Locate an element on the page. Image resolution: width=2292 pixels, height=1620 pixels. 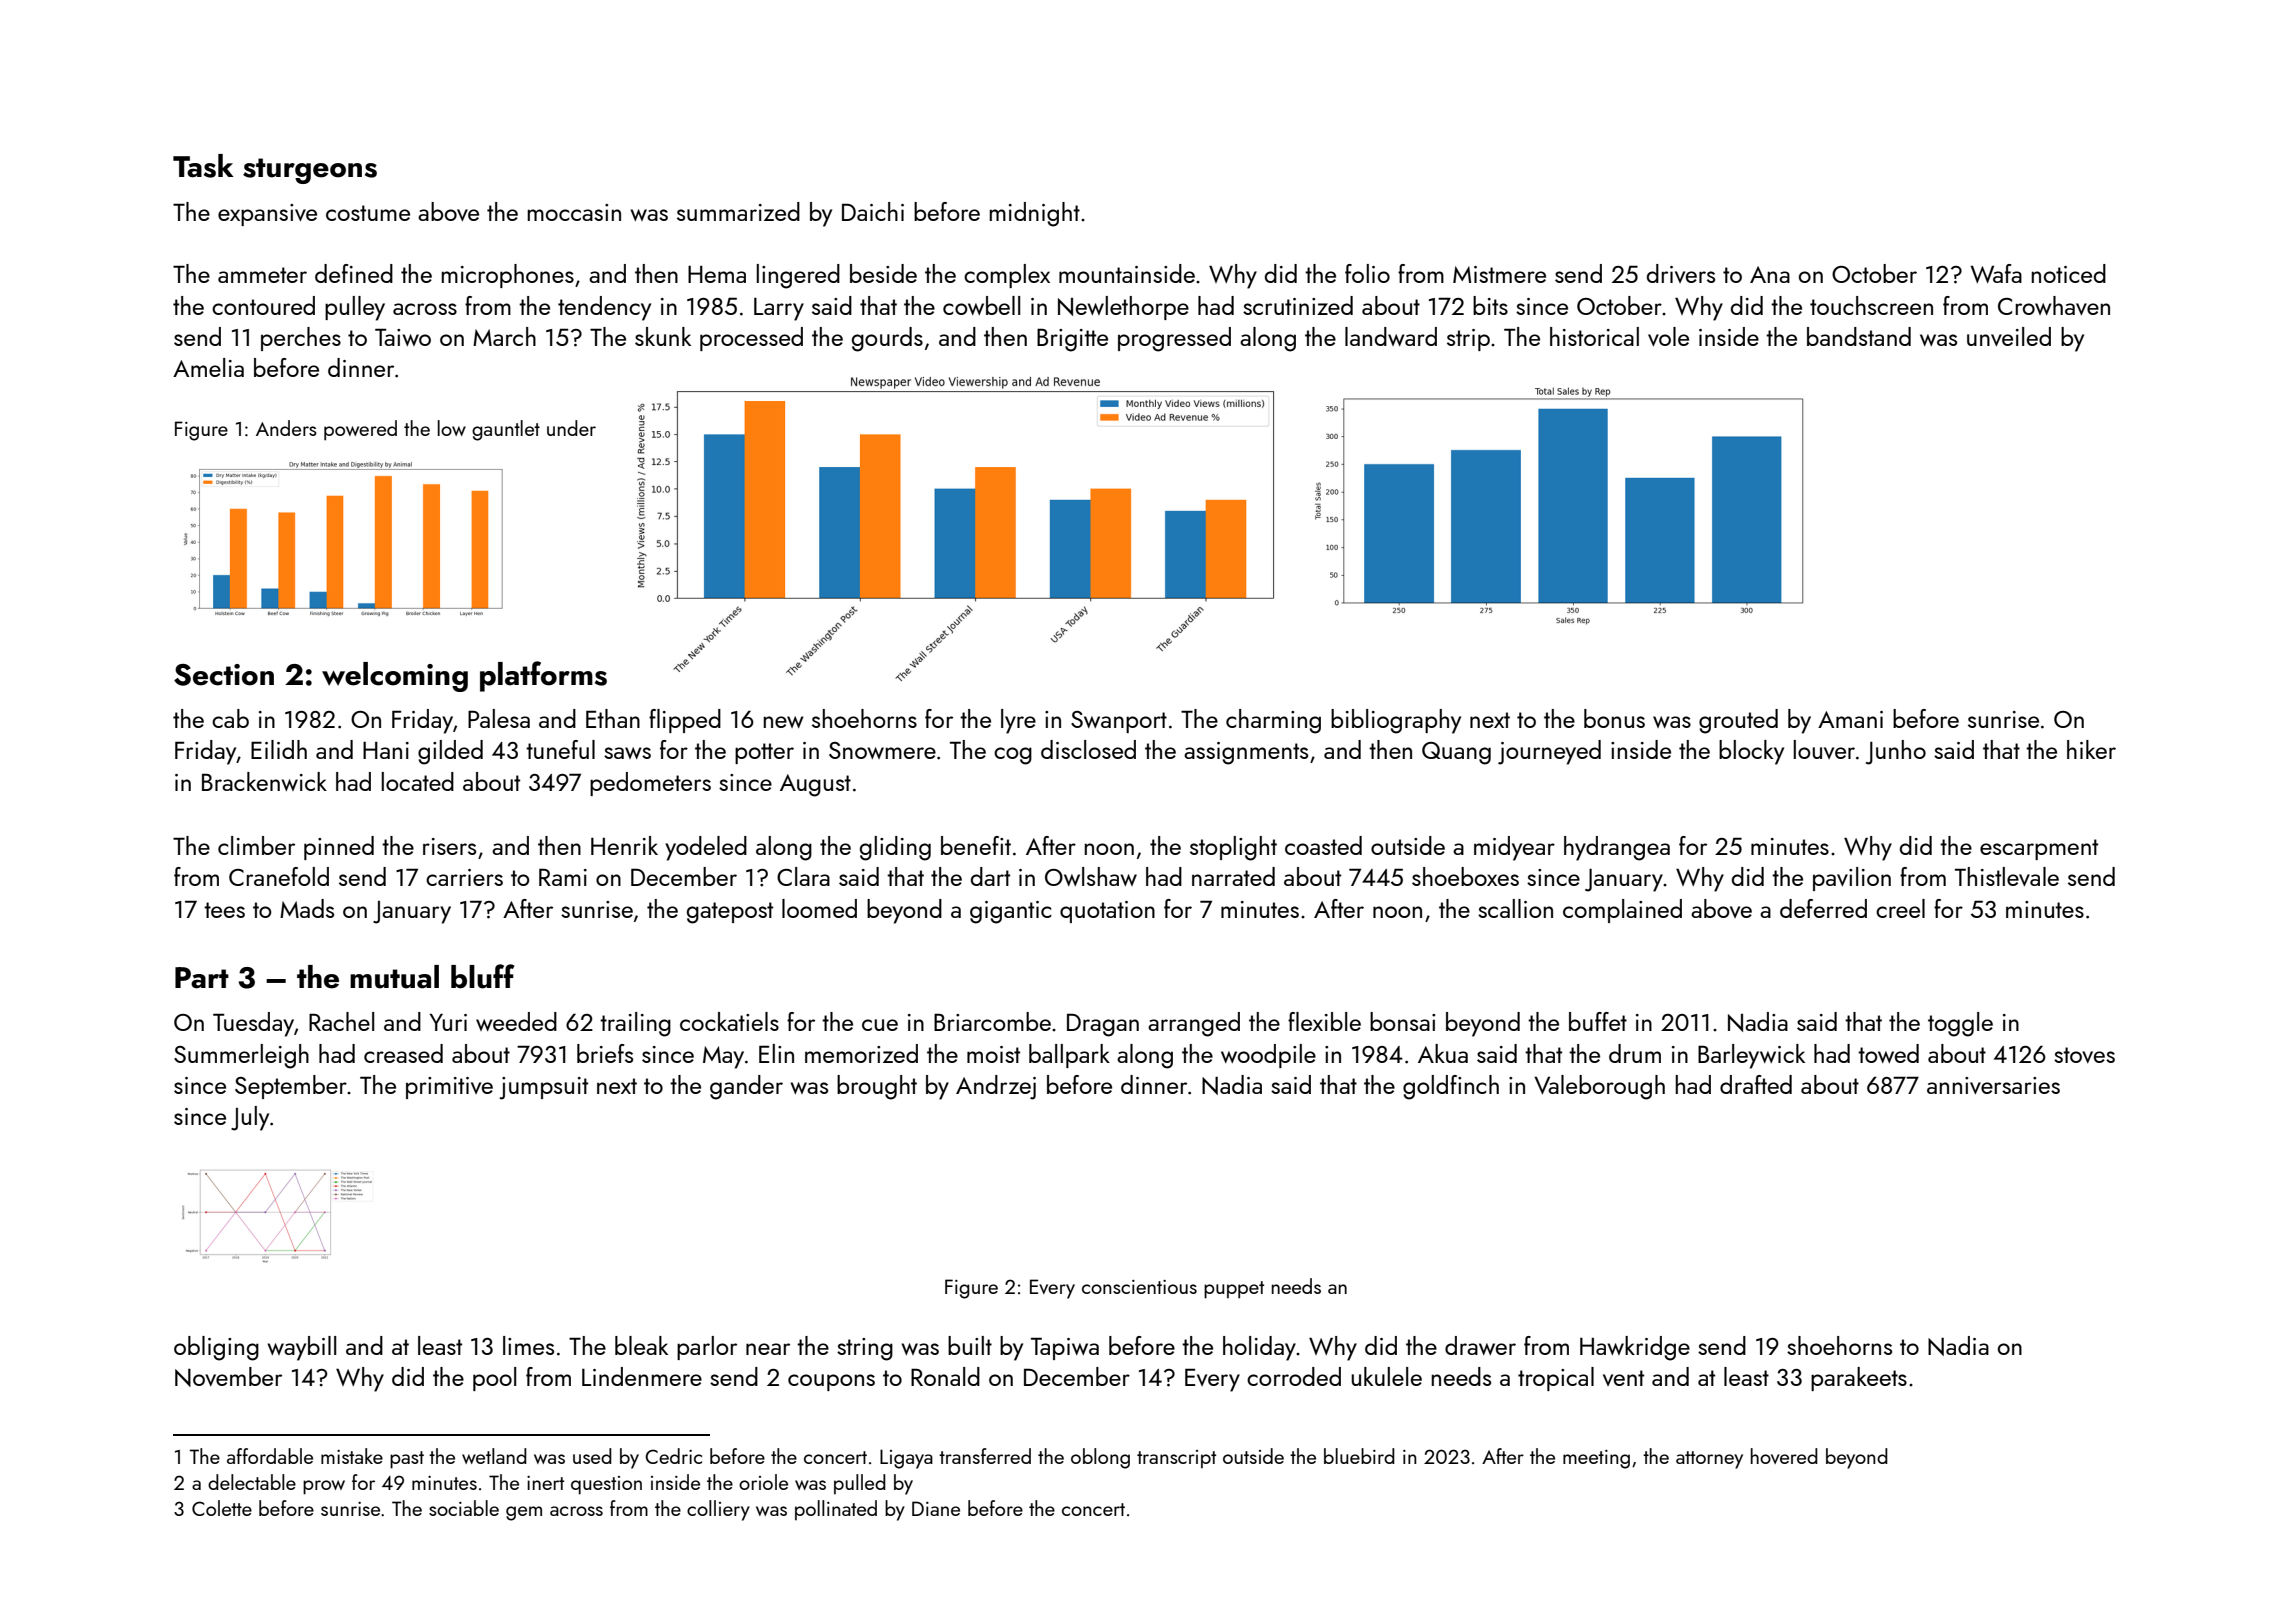
mutual is located at coordinates (394, 977).
